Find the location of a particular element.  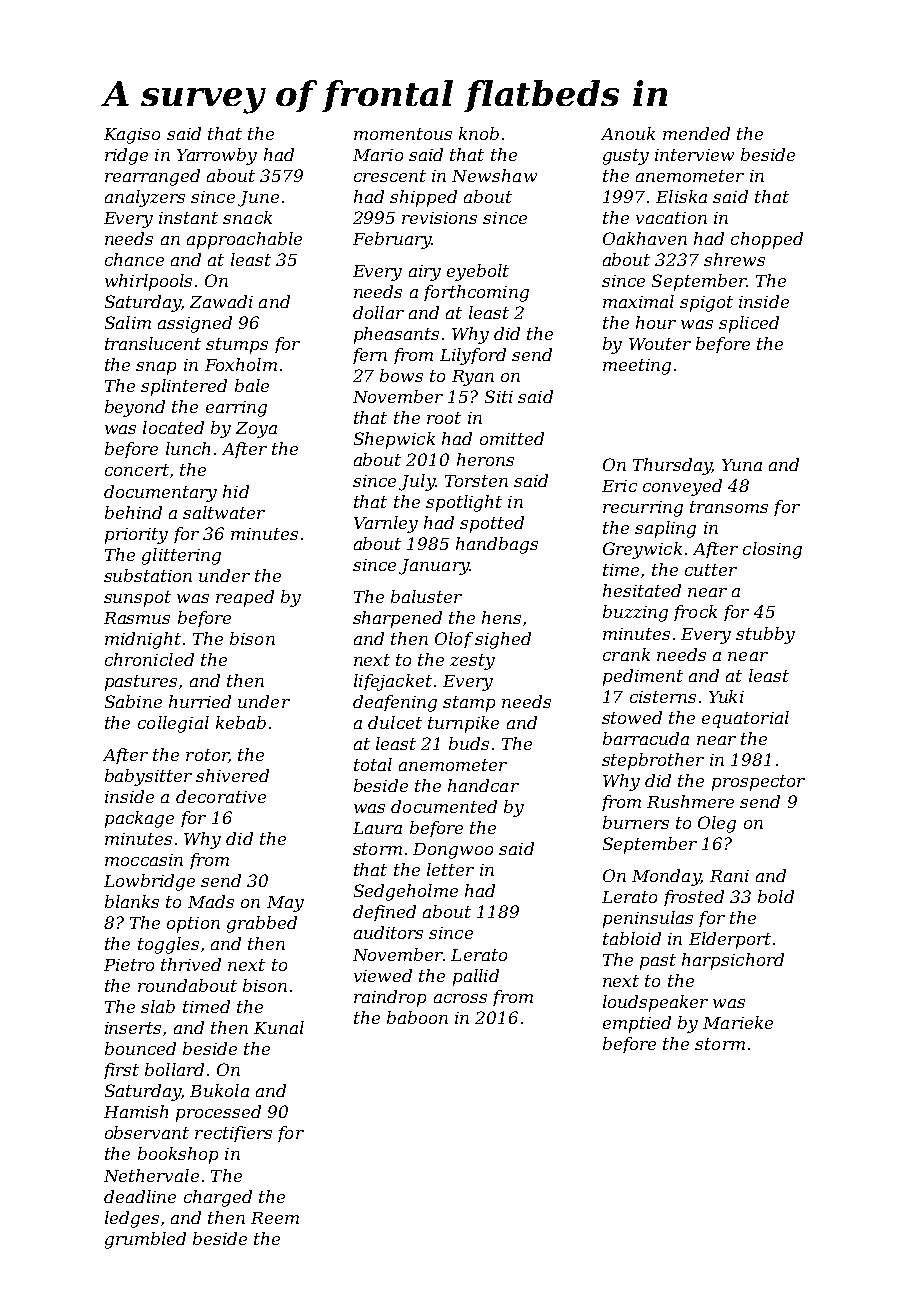

mended is located at coordinates (696, 133).
